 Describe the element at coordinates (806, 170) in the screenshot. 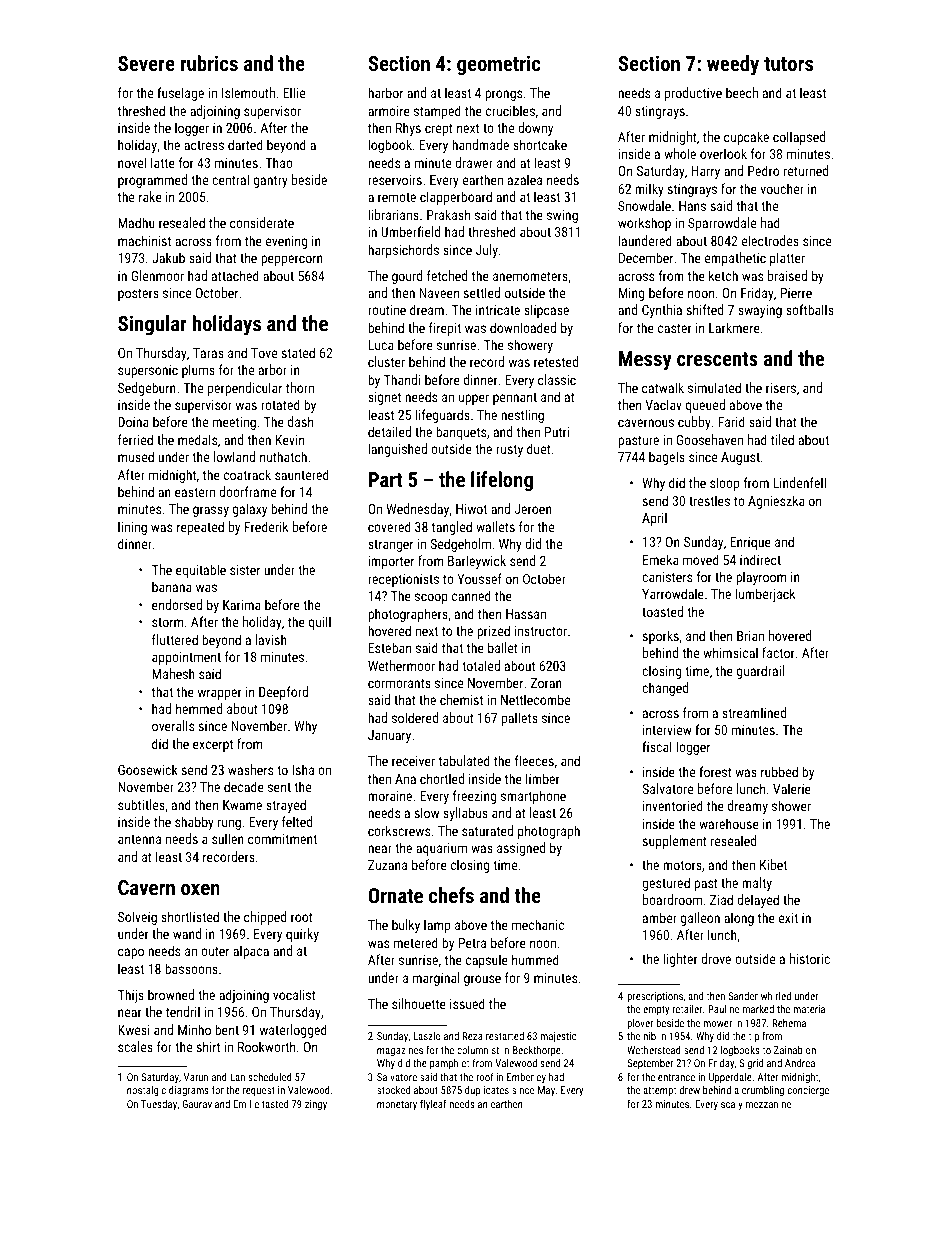

I see `returned` at that location.
